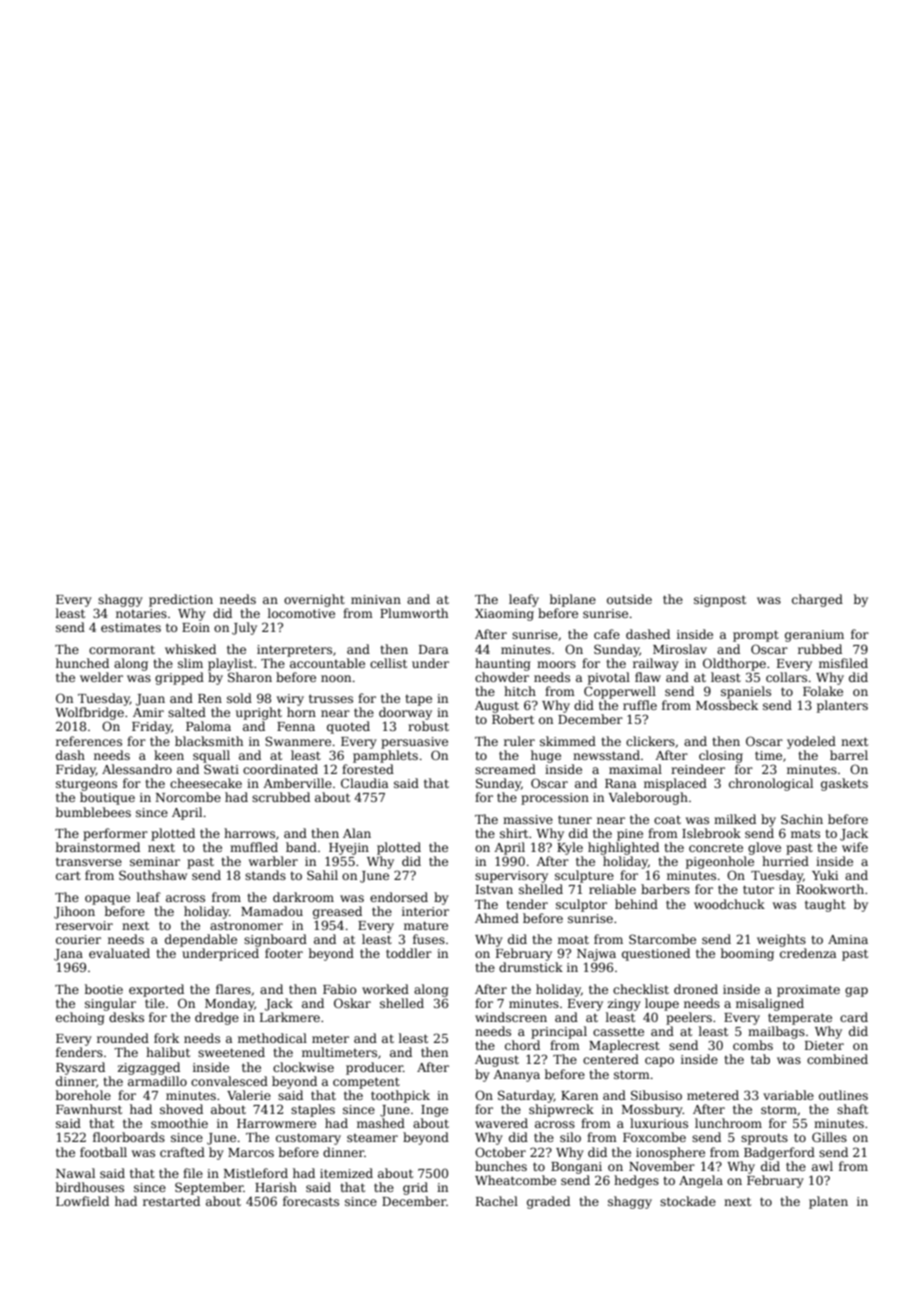 The image size is (924, 1308). Describe the element at coordinates (181, 600) in the screenshot. I see `prediction` at that location.
